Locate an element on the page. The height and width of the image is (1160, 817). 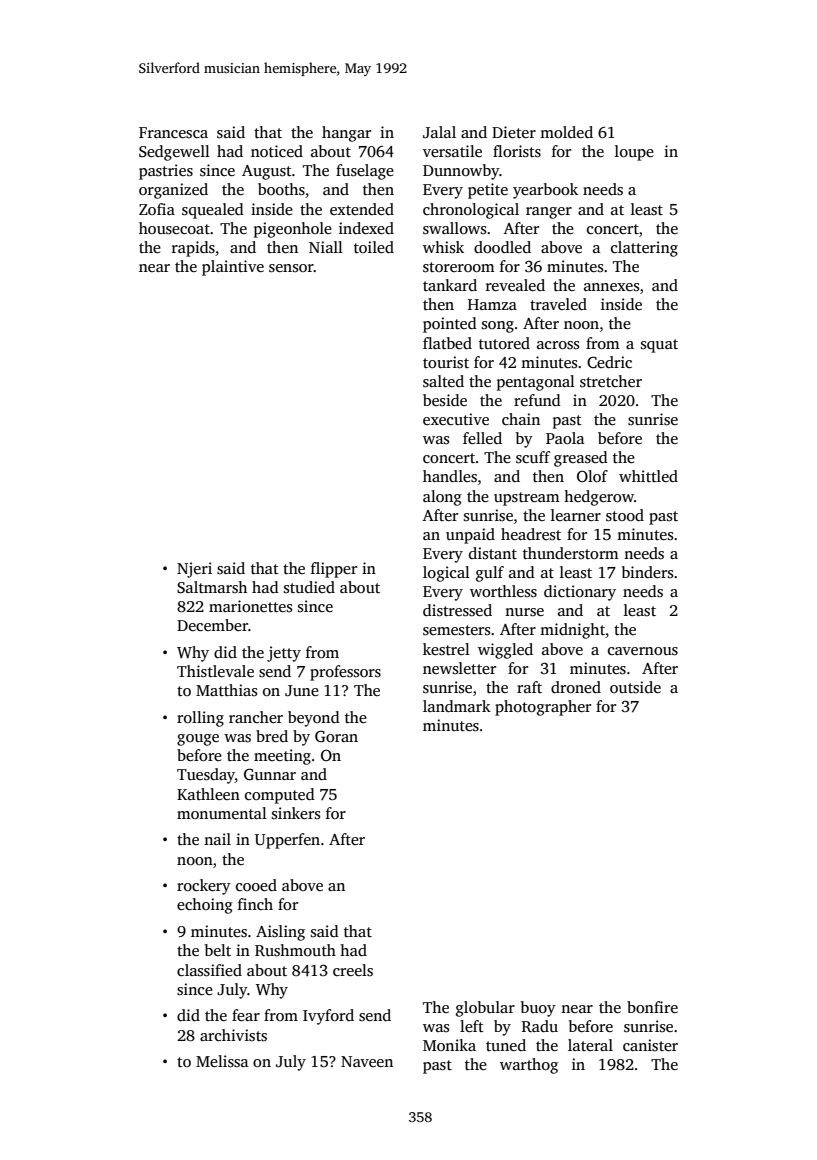
handles is located at coordinates (450, 476).
